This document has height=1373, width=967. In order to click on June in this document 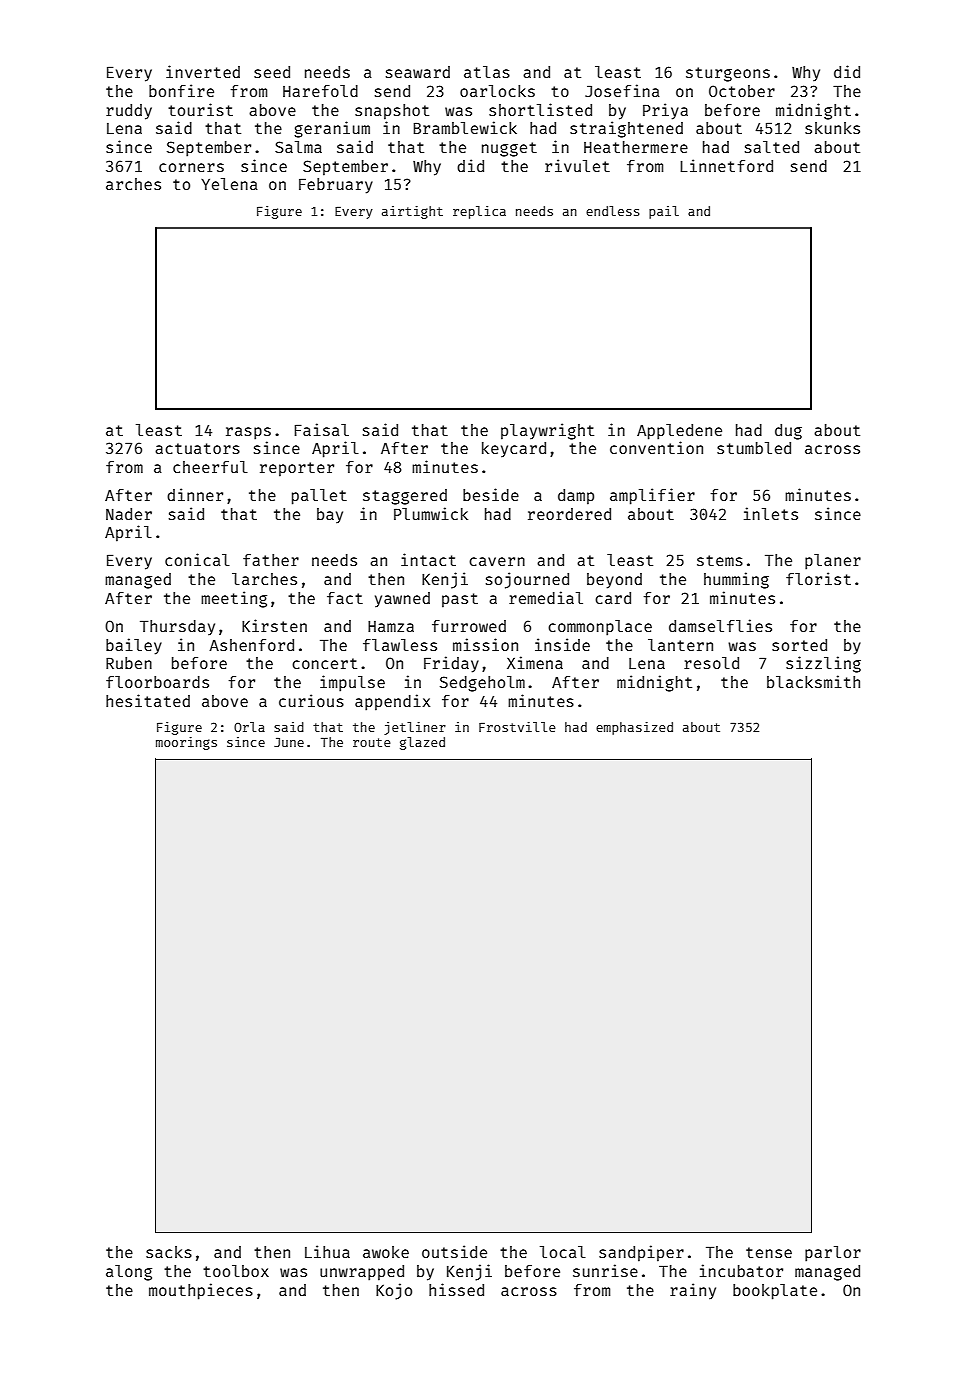, I will do `click(289, 742)`.
